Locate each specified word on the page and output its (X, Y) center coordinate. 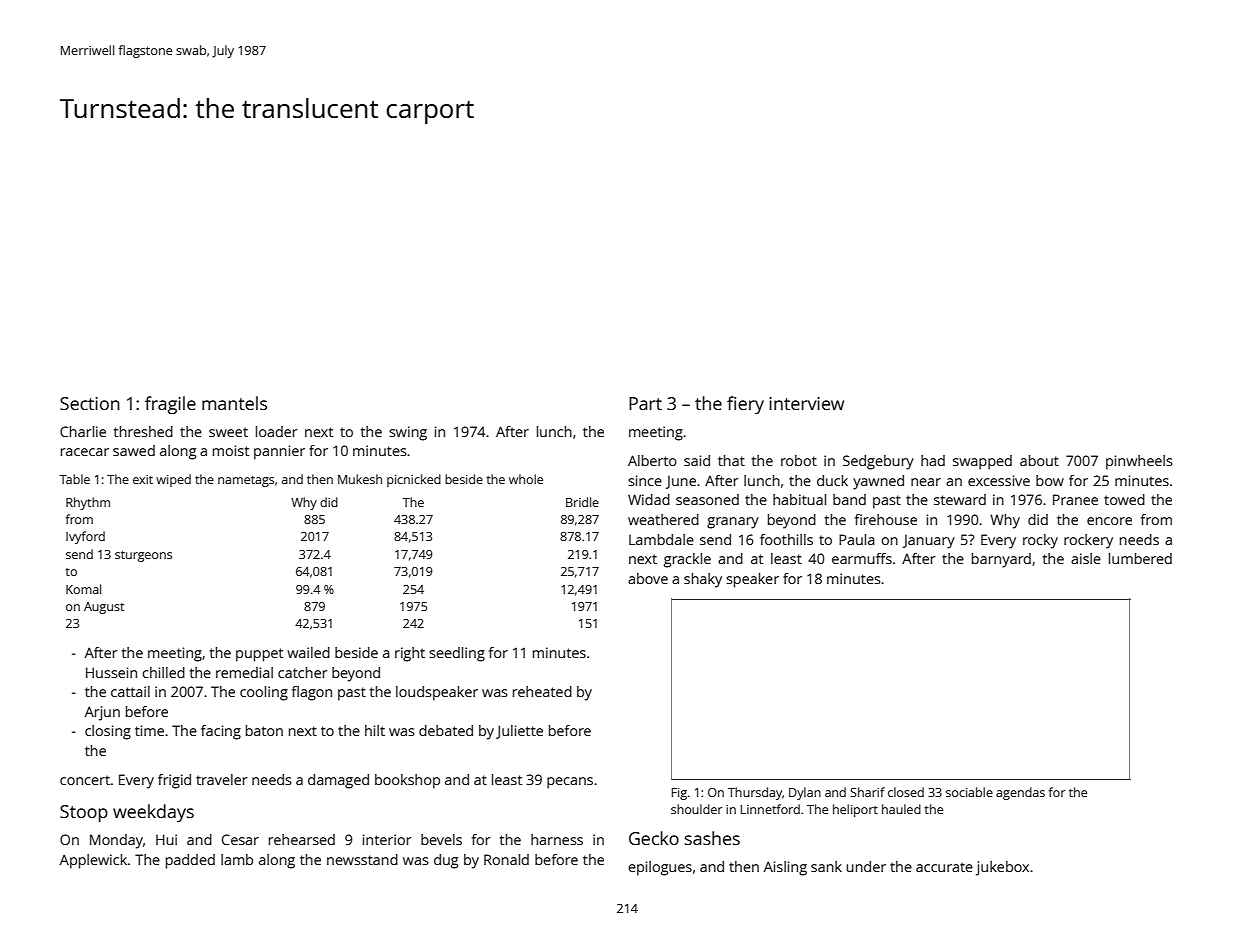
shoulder (696, 809)
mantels (234, 403)
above (648, 578)
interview (806, 403)
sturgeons (143, 556)
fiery (745, 405)
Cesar (240, 839)
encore (1109, 521)
